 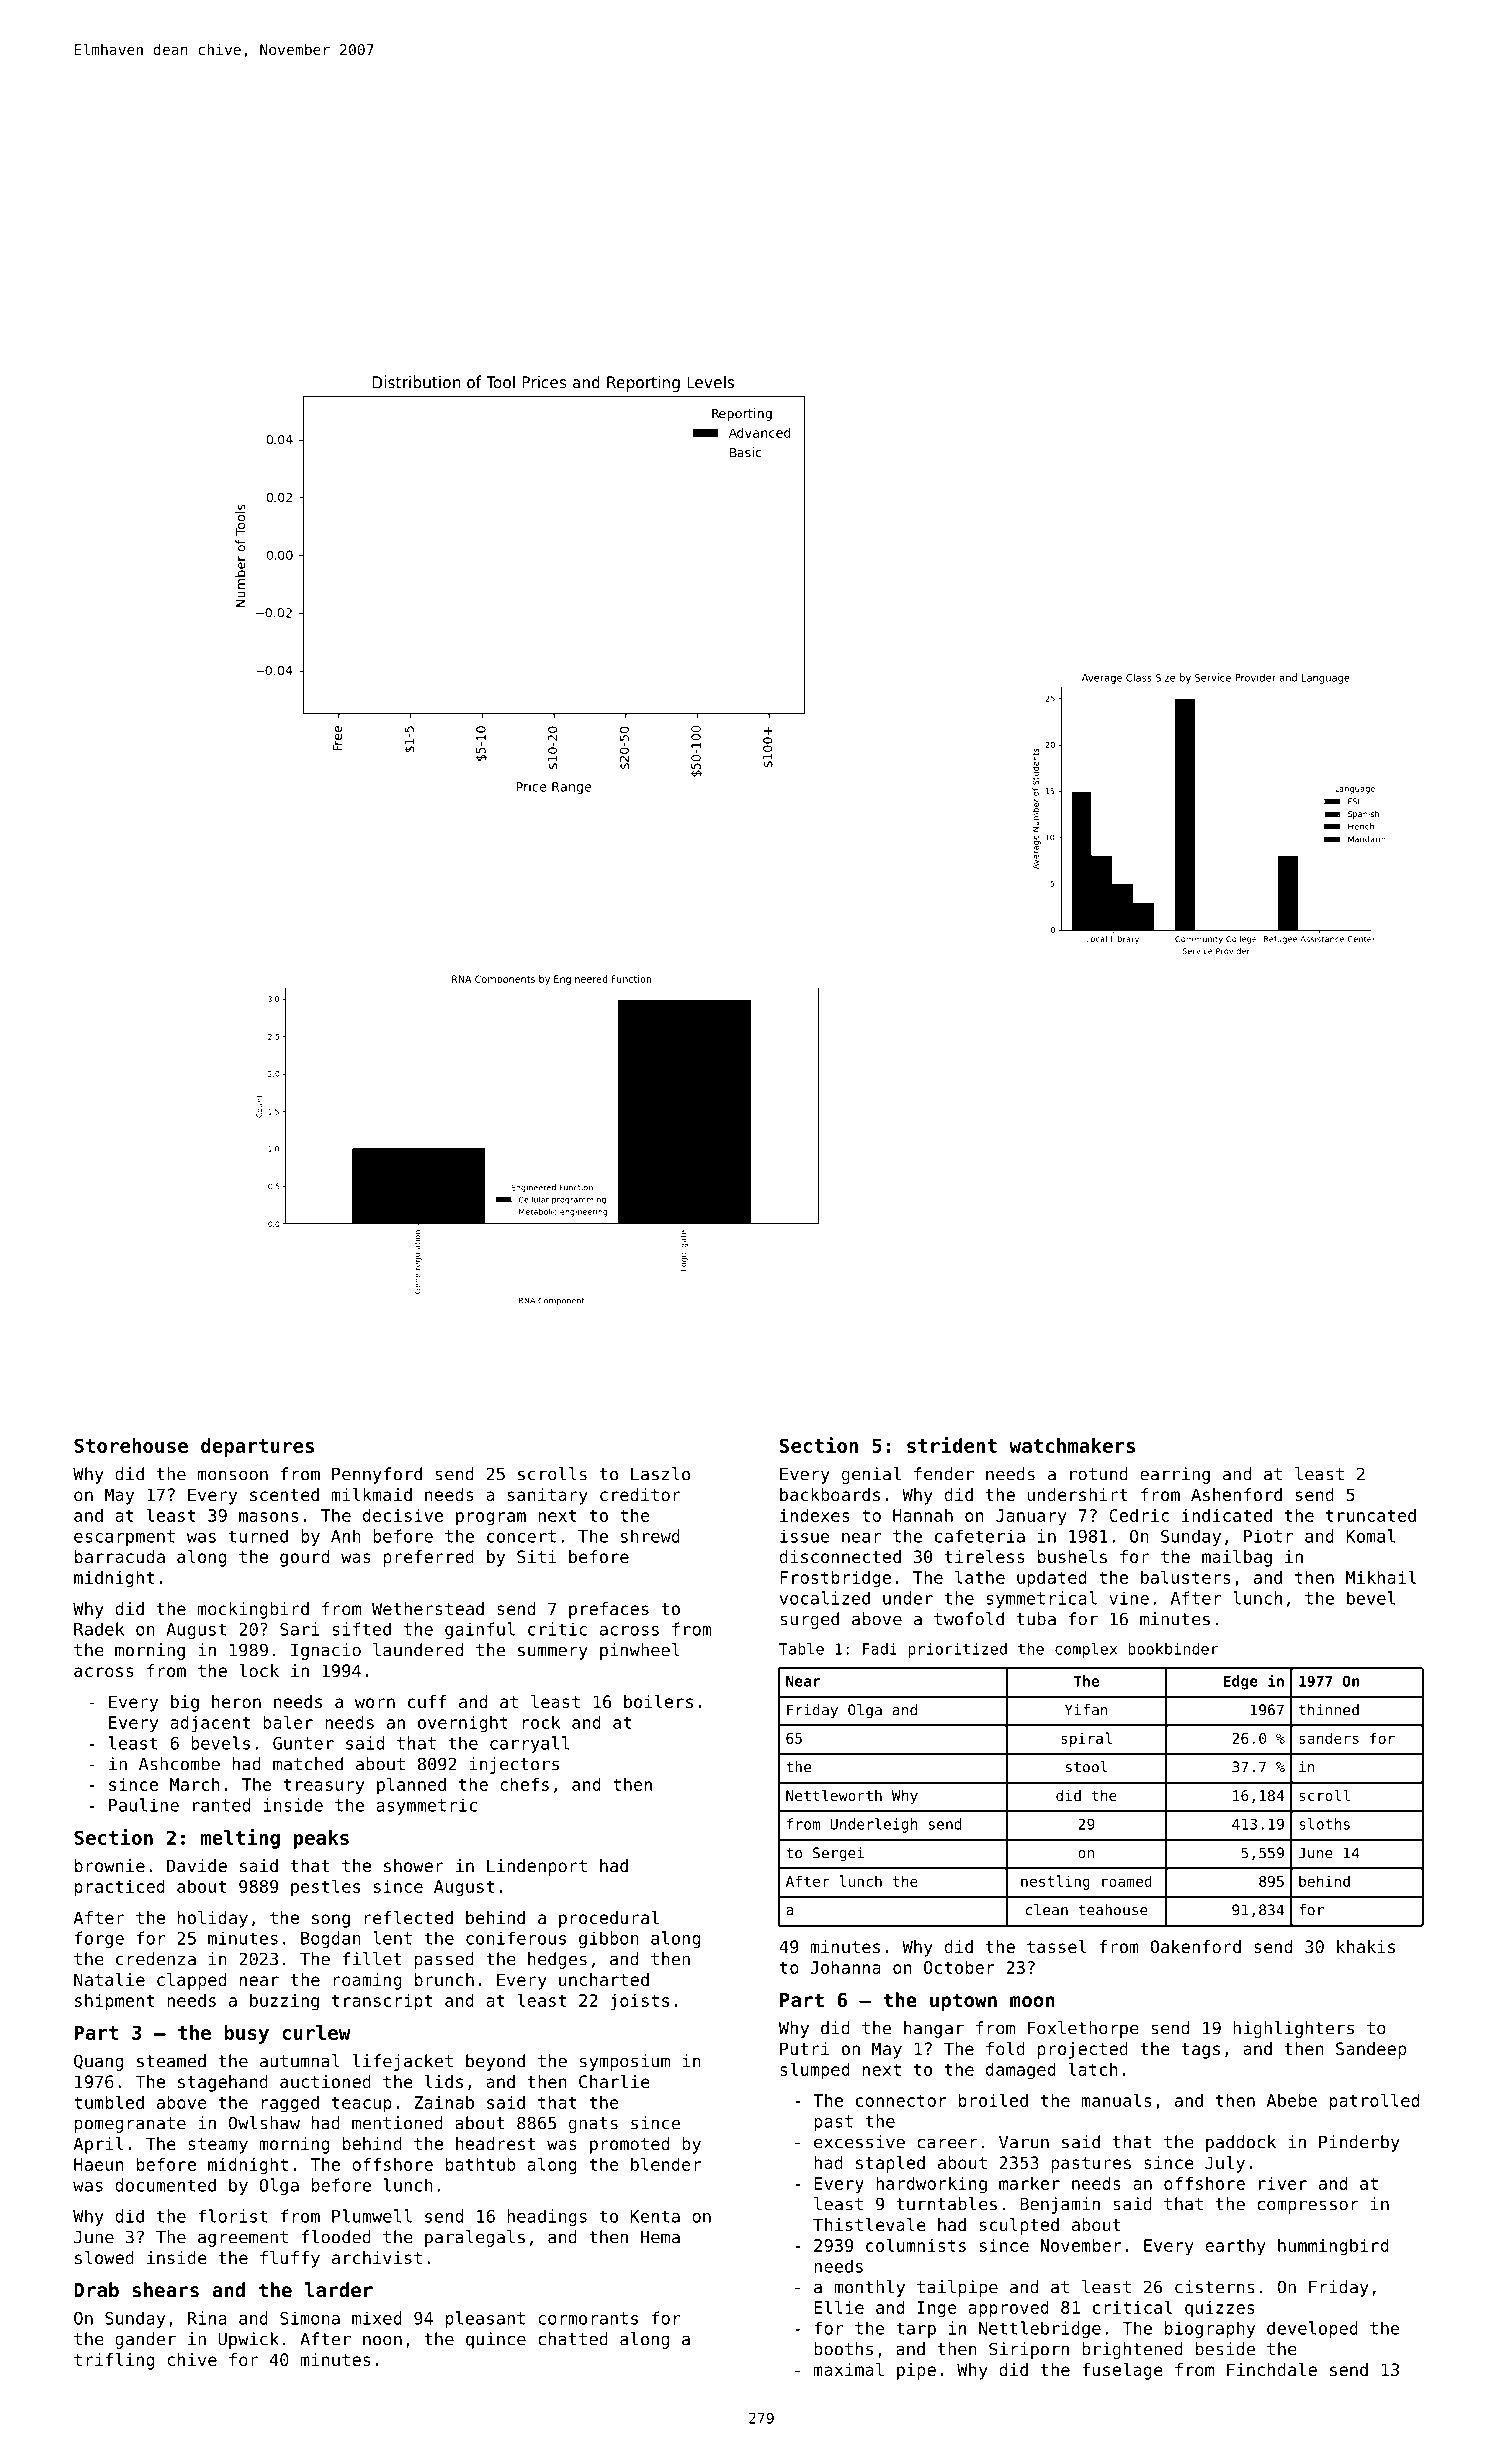 What do you see at coordinates (300, 2061) in the screenshot?
I see `autumnal` at bounding box center [300, 2061].
